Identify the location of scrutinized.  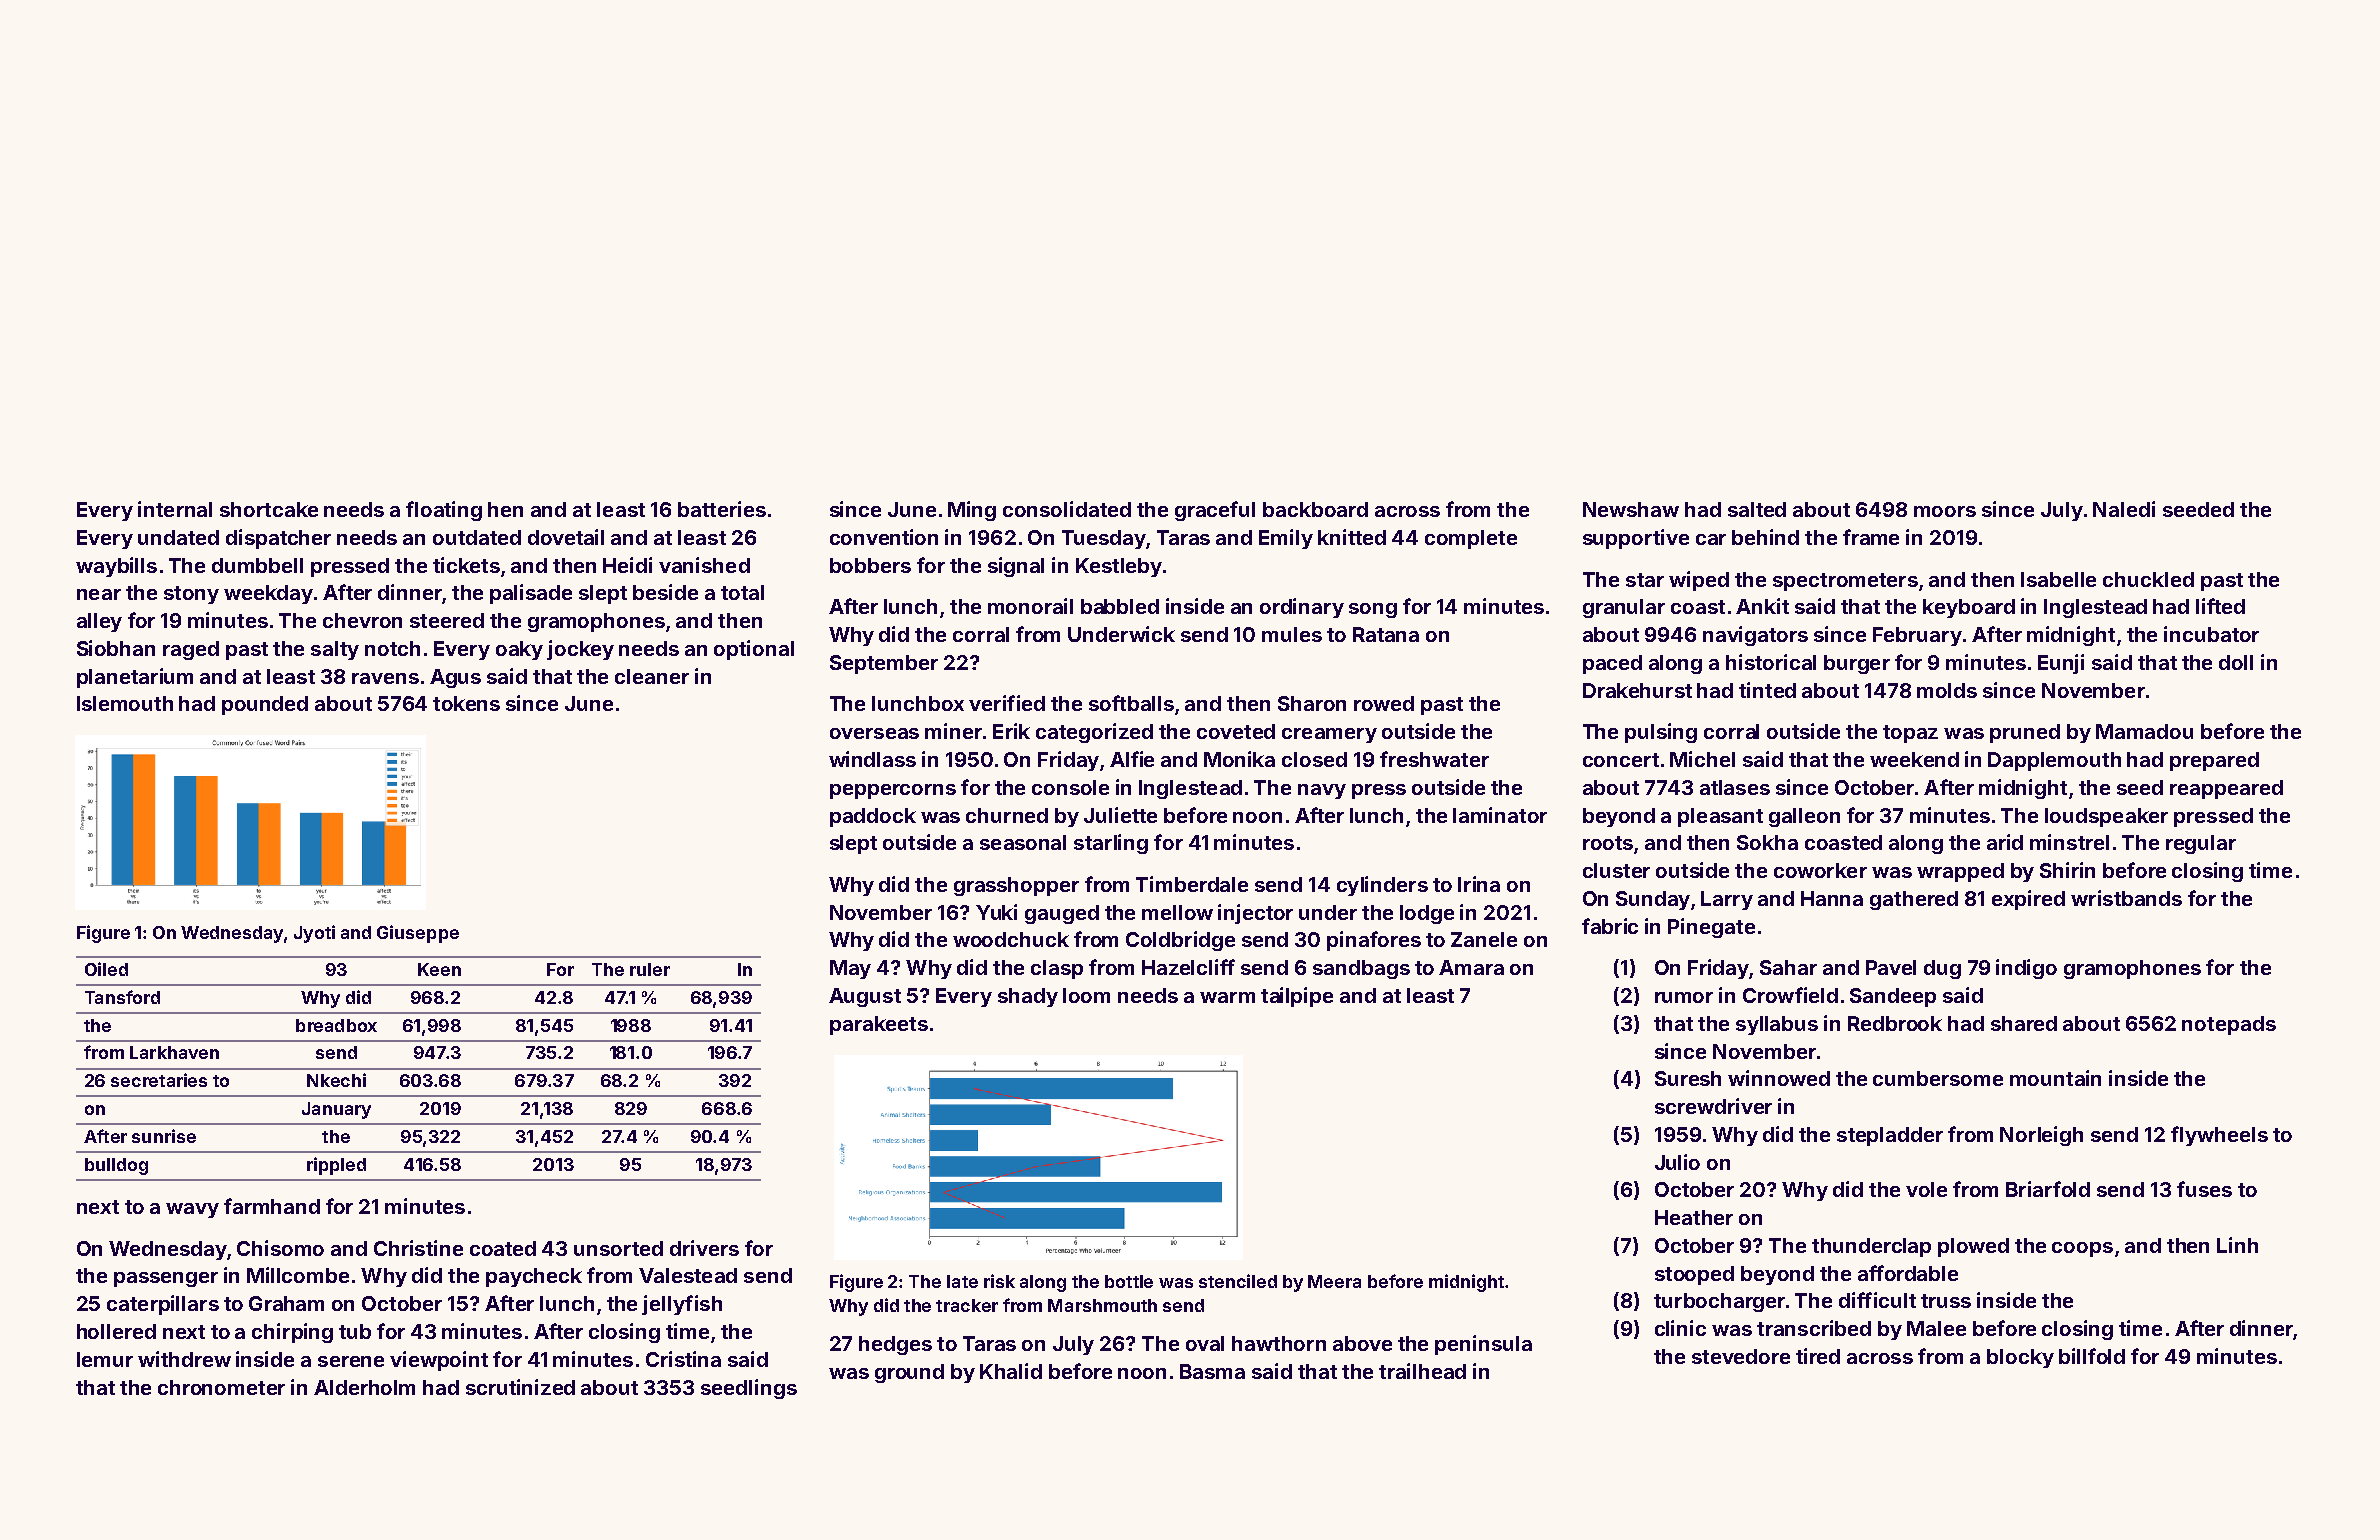
(520, 1387).
